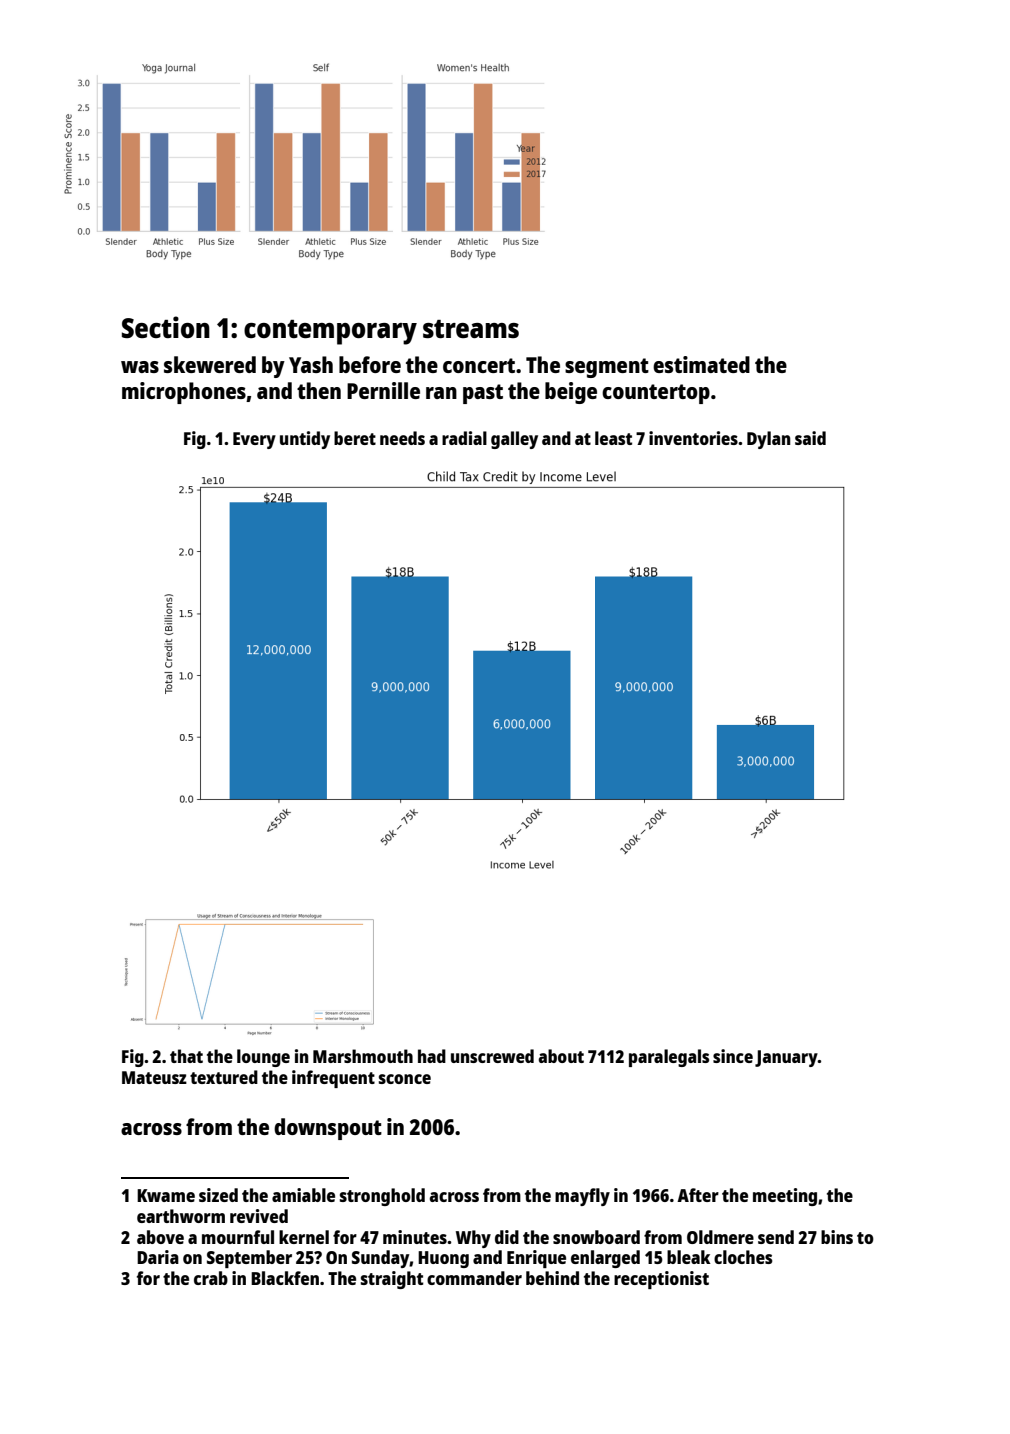 The height and width of the document is (1434, 1010). I want to click on said, so click(810, 438).
